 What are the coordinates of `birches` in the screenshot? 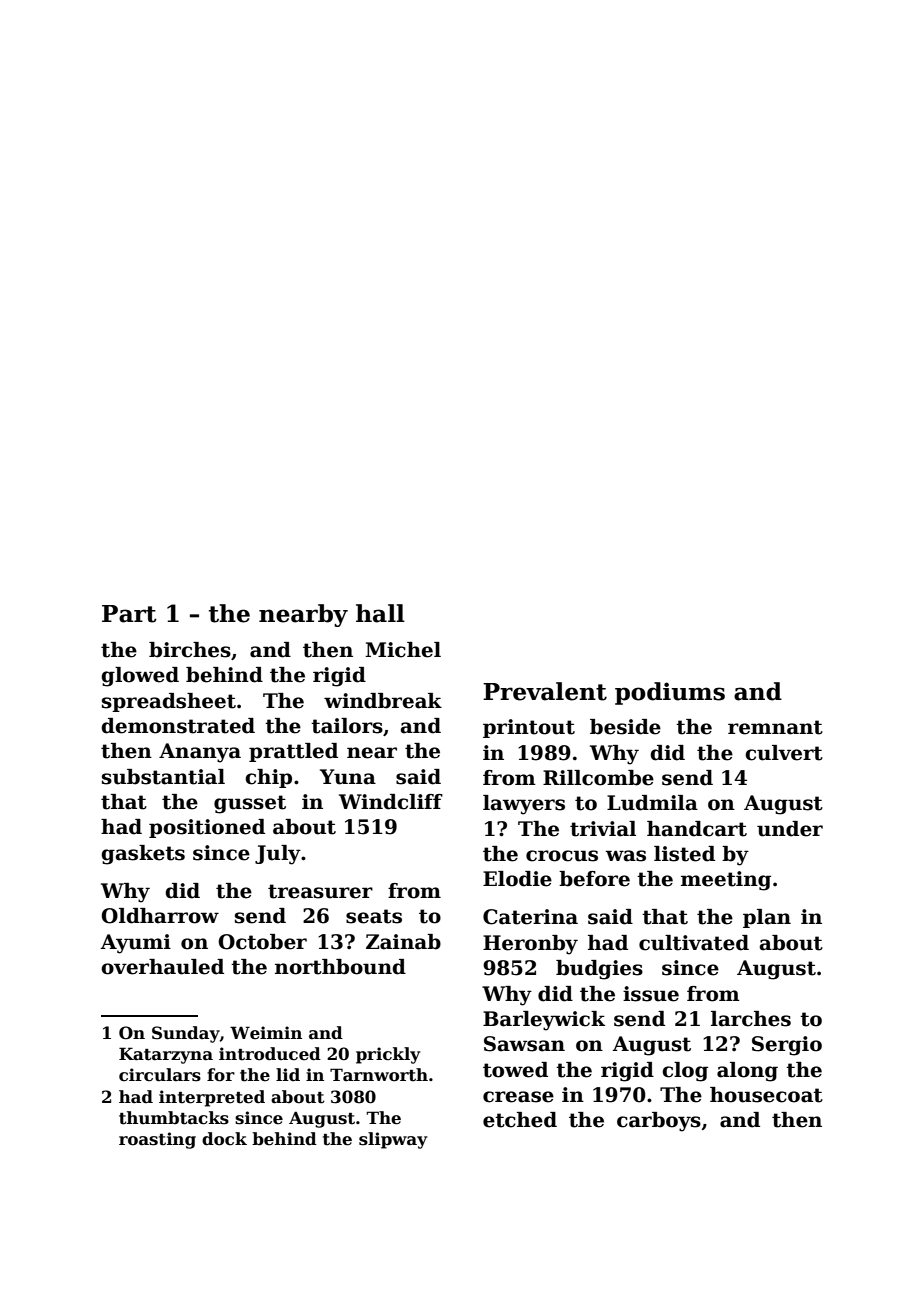 It's located at (190, 650).
